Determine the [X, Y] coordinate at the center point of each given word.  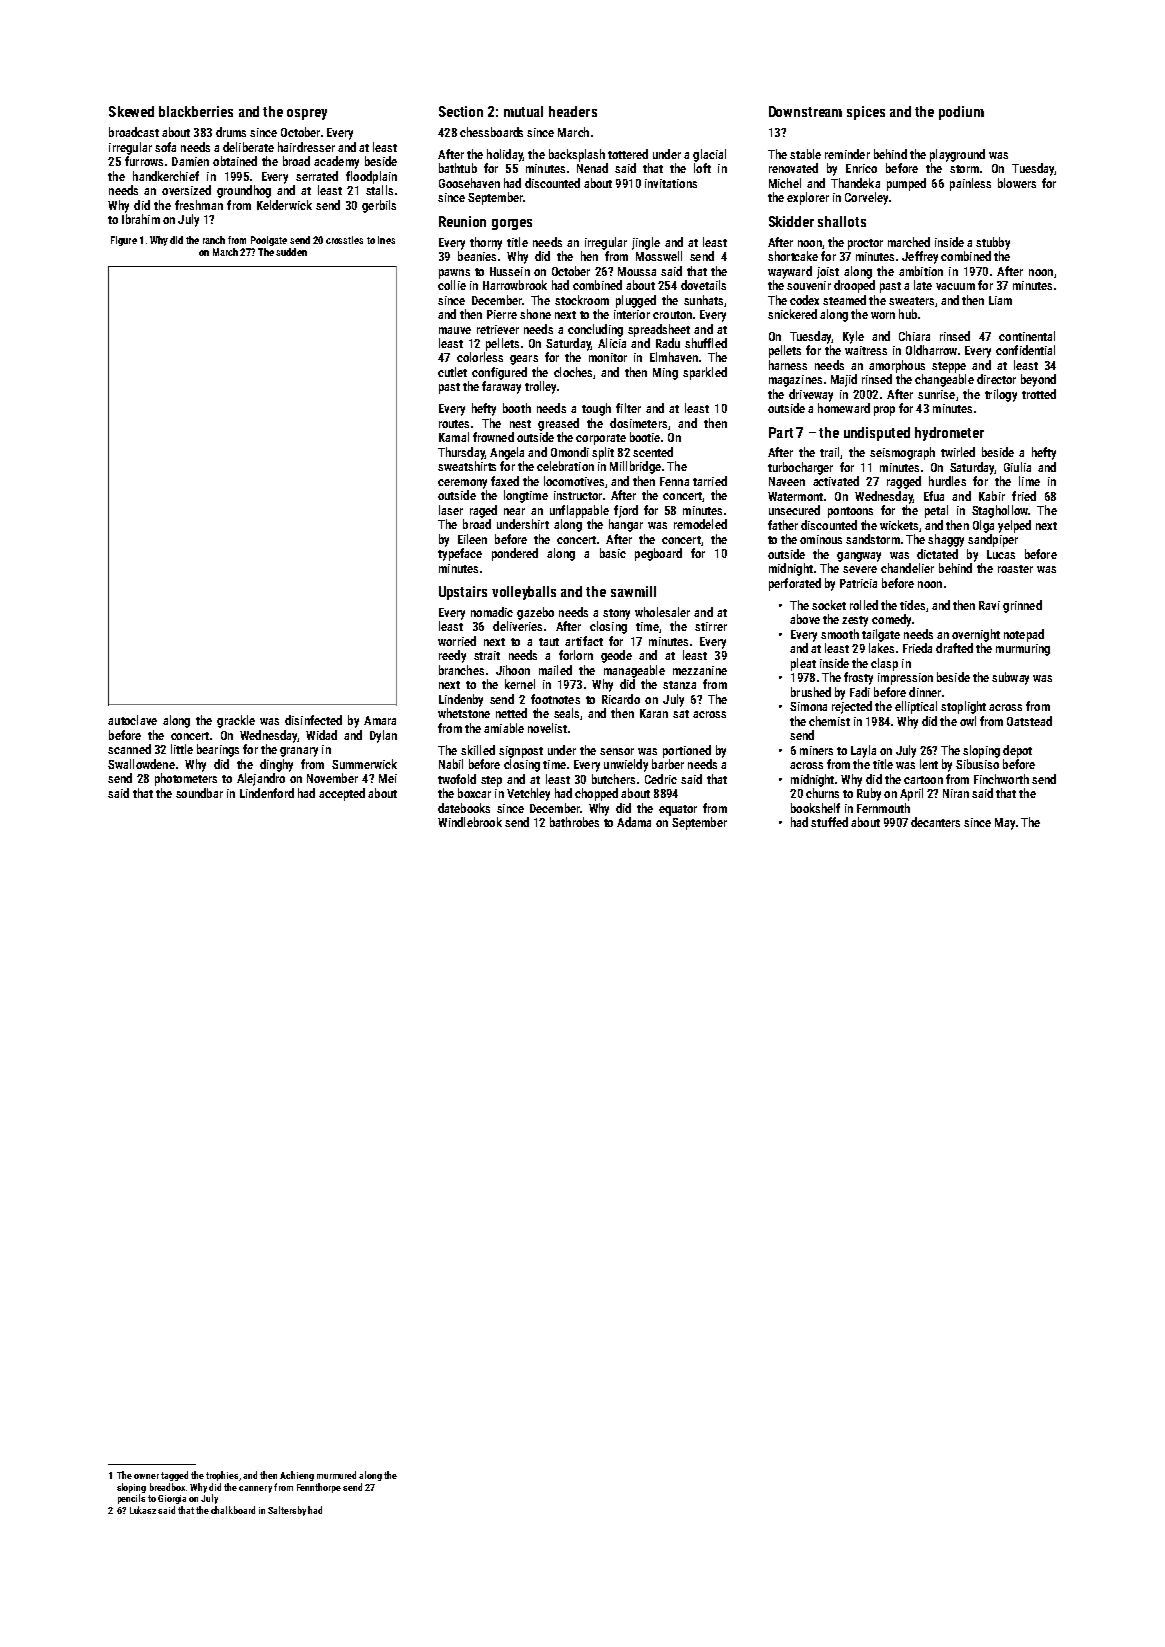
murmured [336, 1475]
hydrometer [949, 434]
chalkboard [233, 1510]
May [1005, 824]
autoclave [132, 720]
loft [702, 168]
